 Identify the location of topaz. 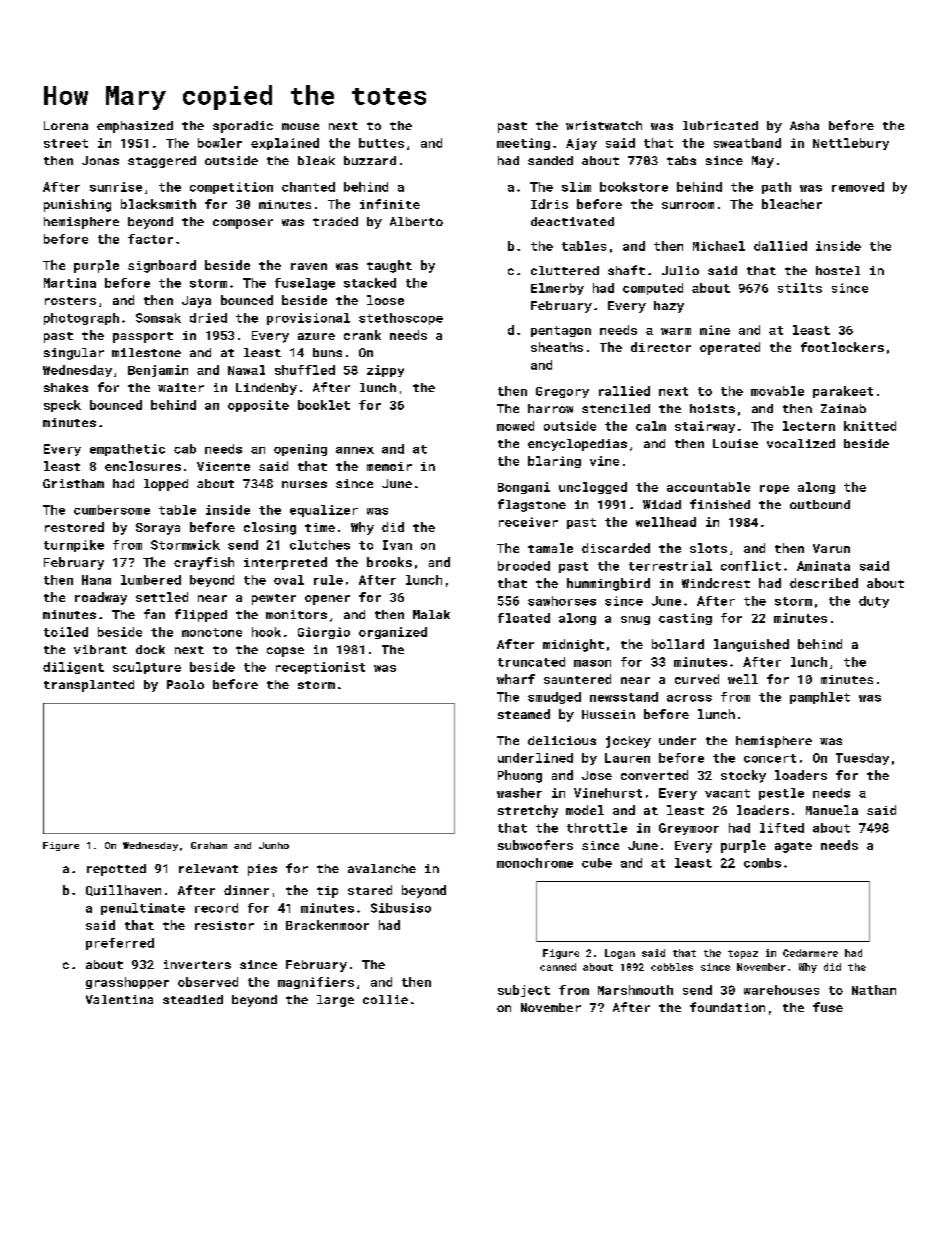
(743, 954).
